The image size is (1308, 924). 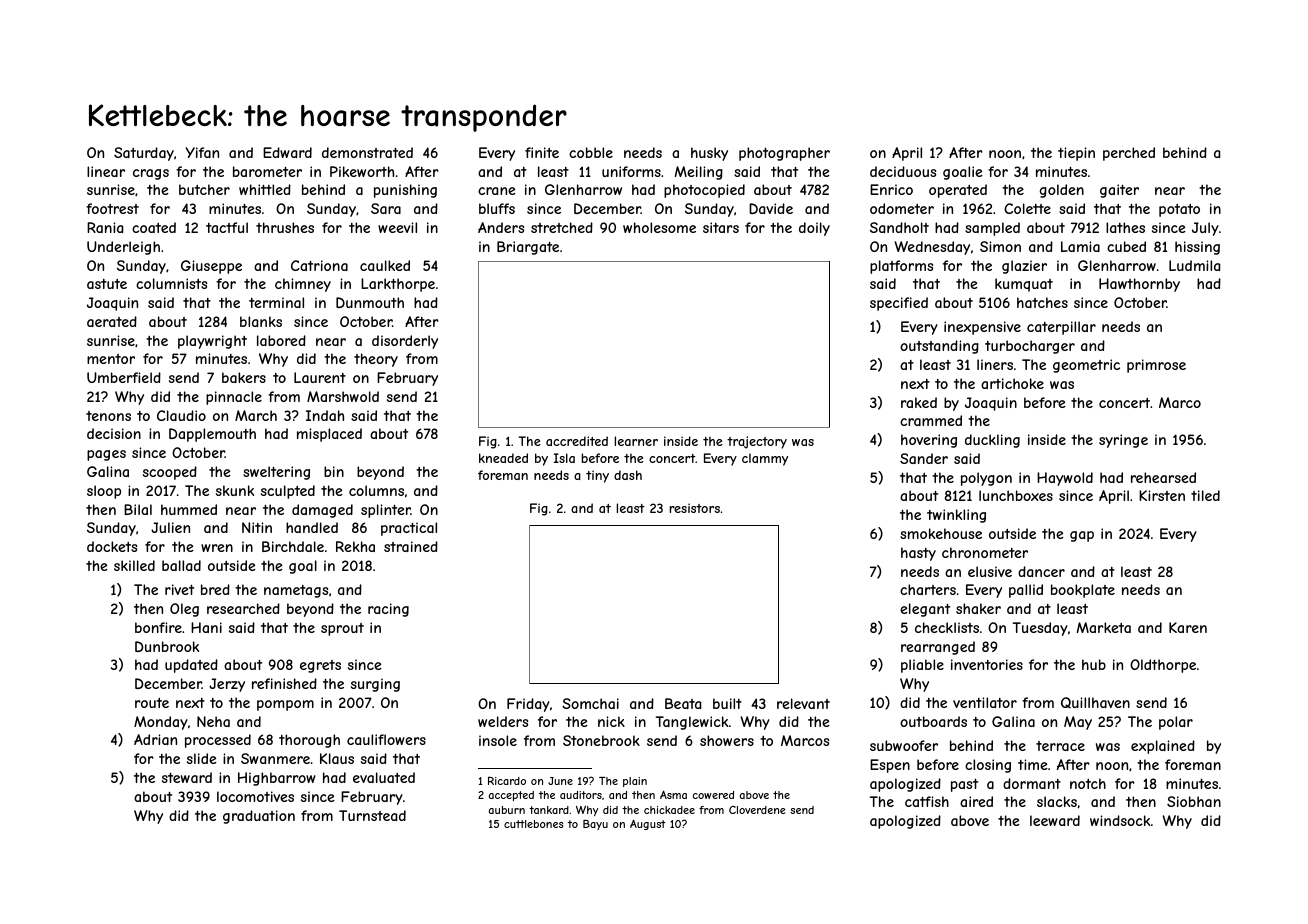 I want to click on cubed, so click(x=1126, y=246).
